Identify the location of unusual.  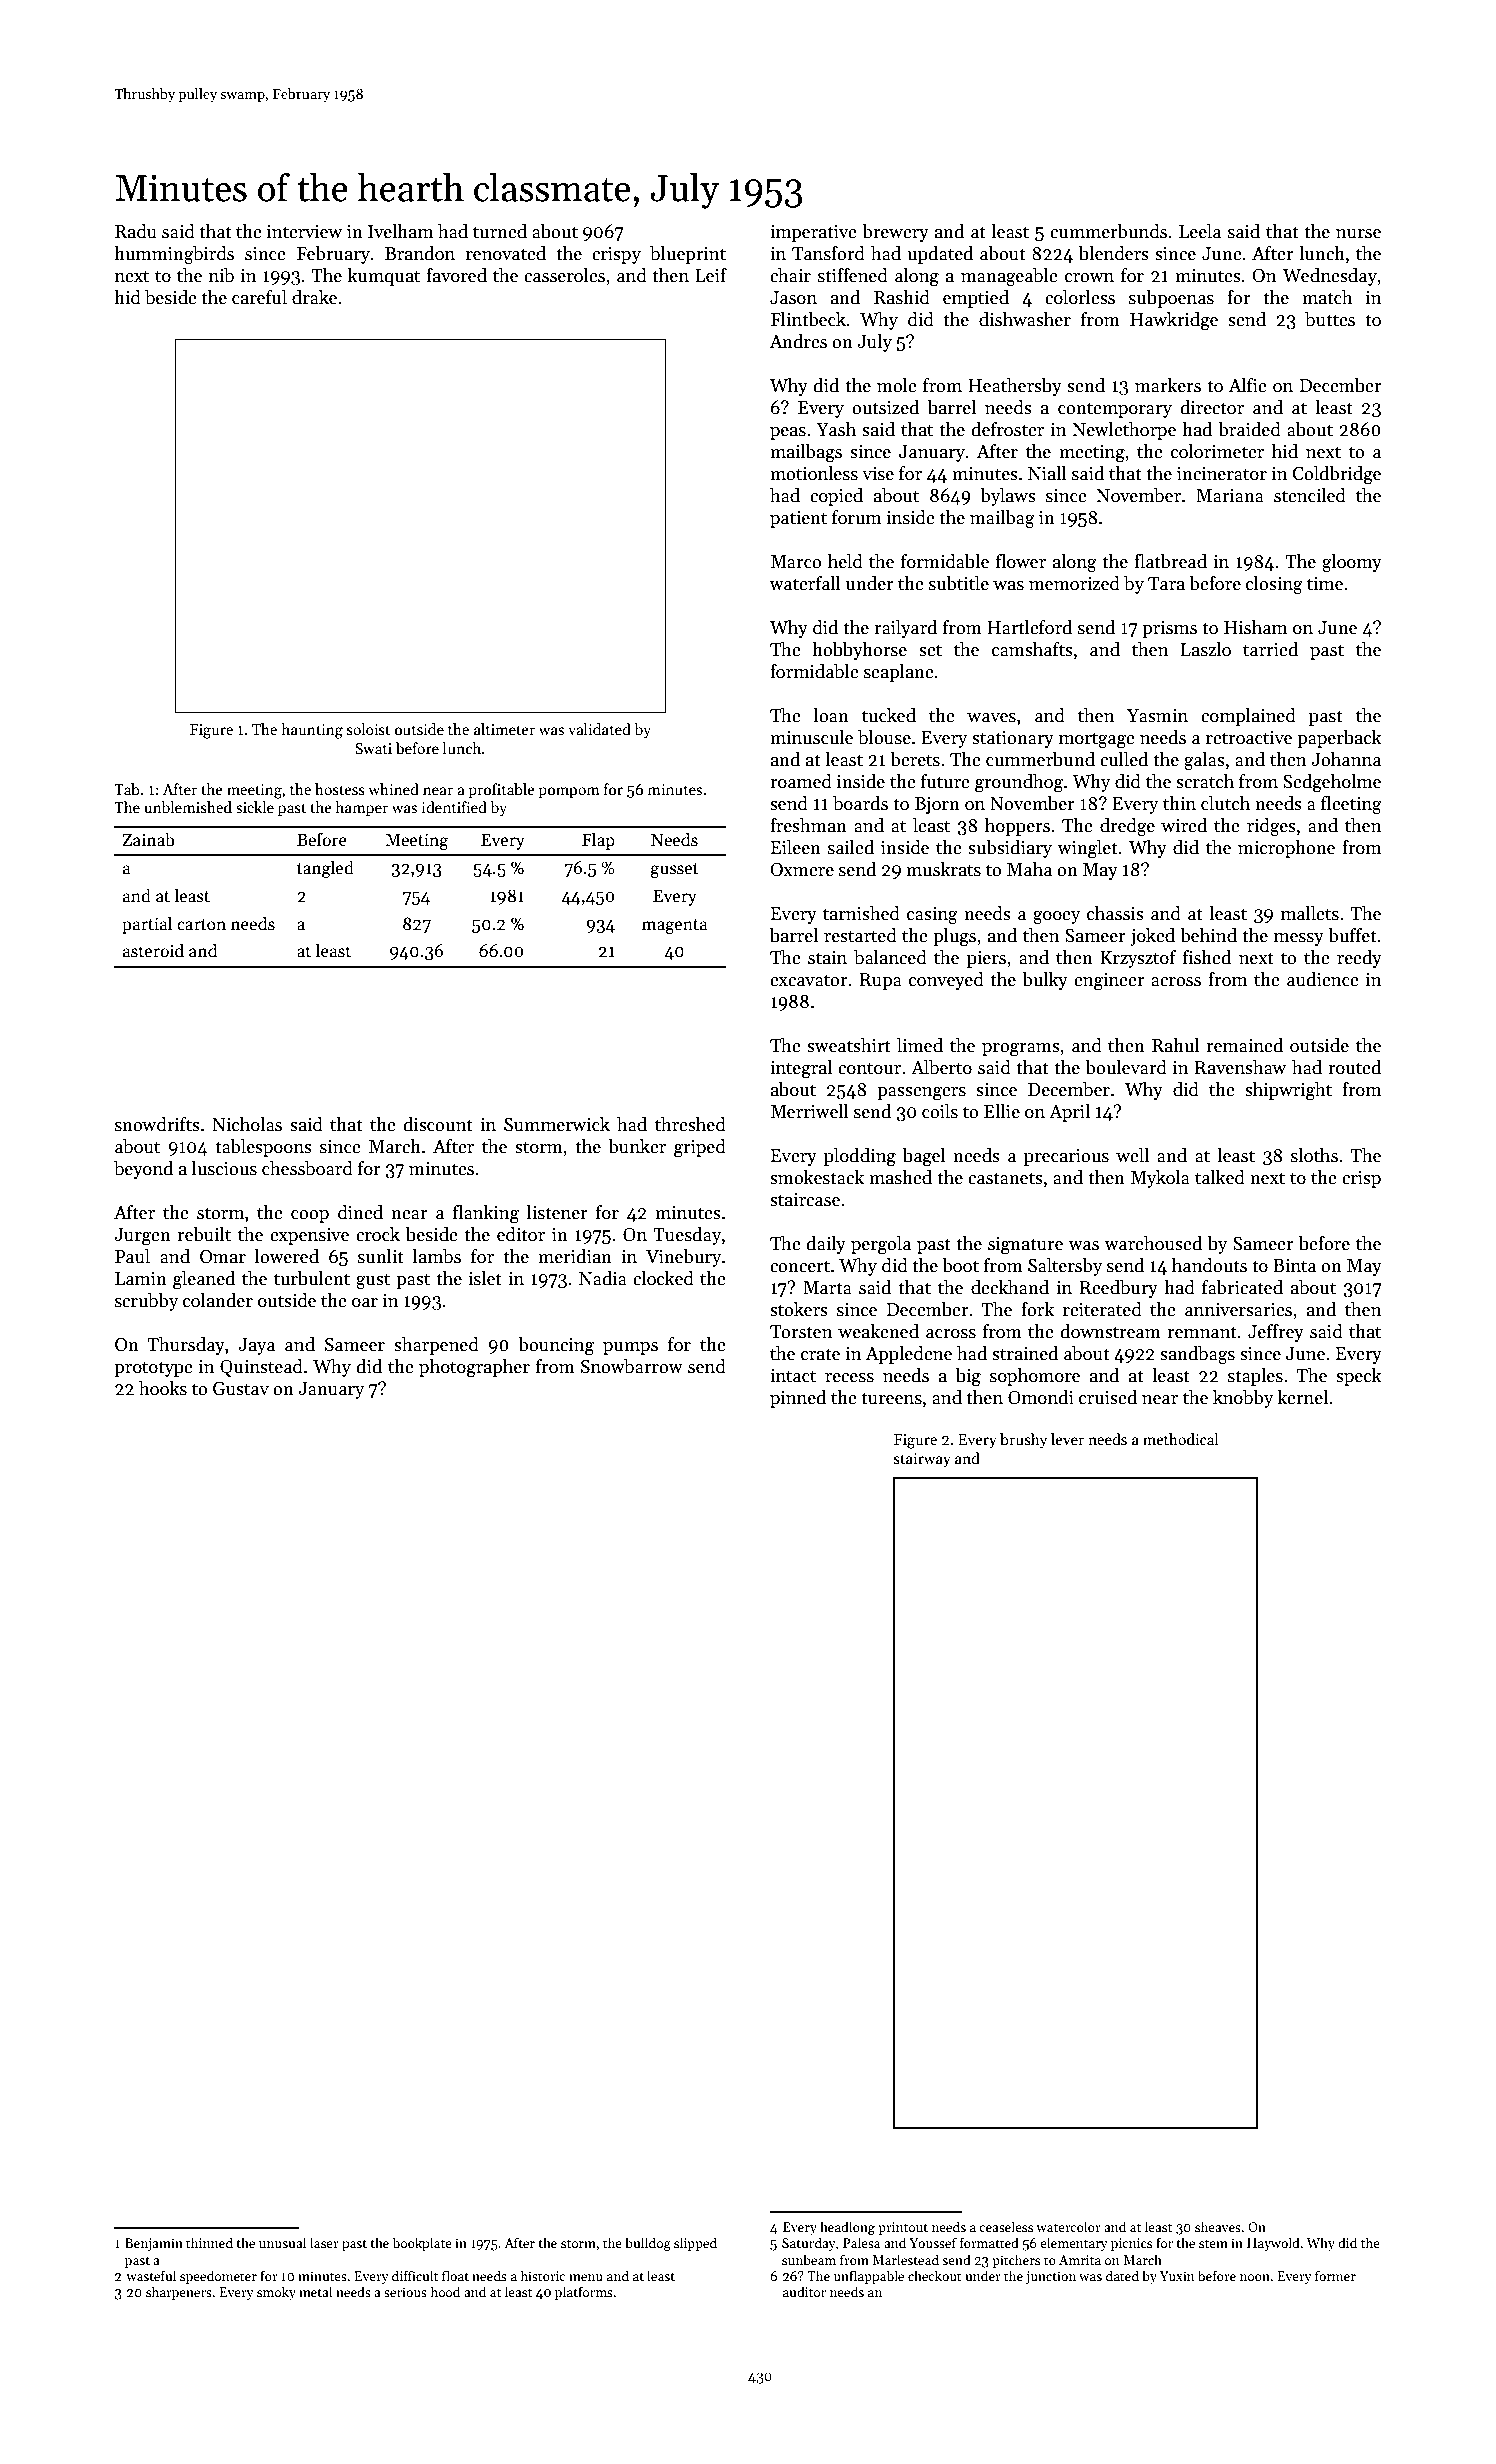
(282, 2242).
